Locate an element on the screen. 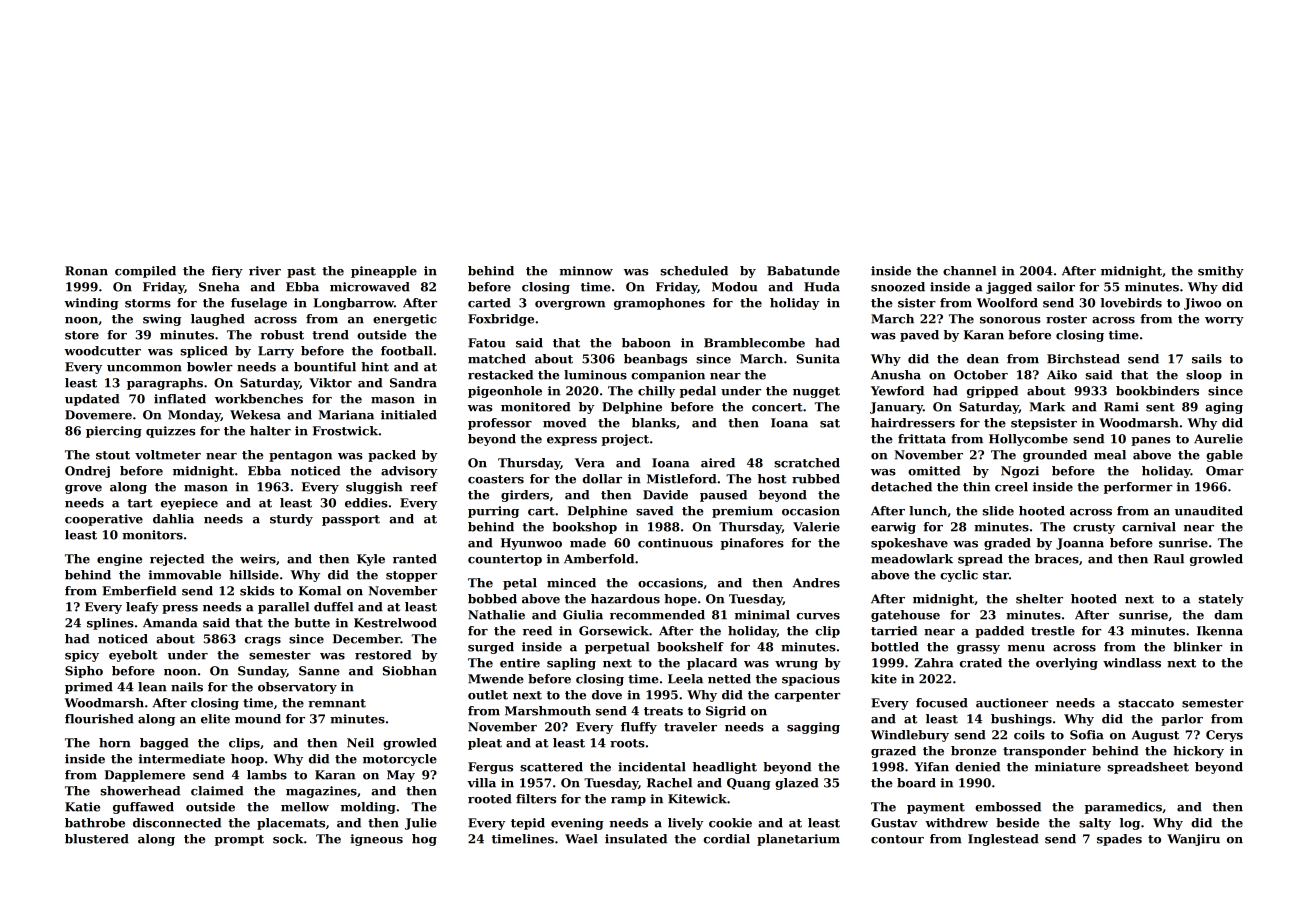  blustered is located at coordinates (97, 839).
